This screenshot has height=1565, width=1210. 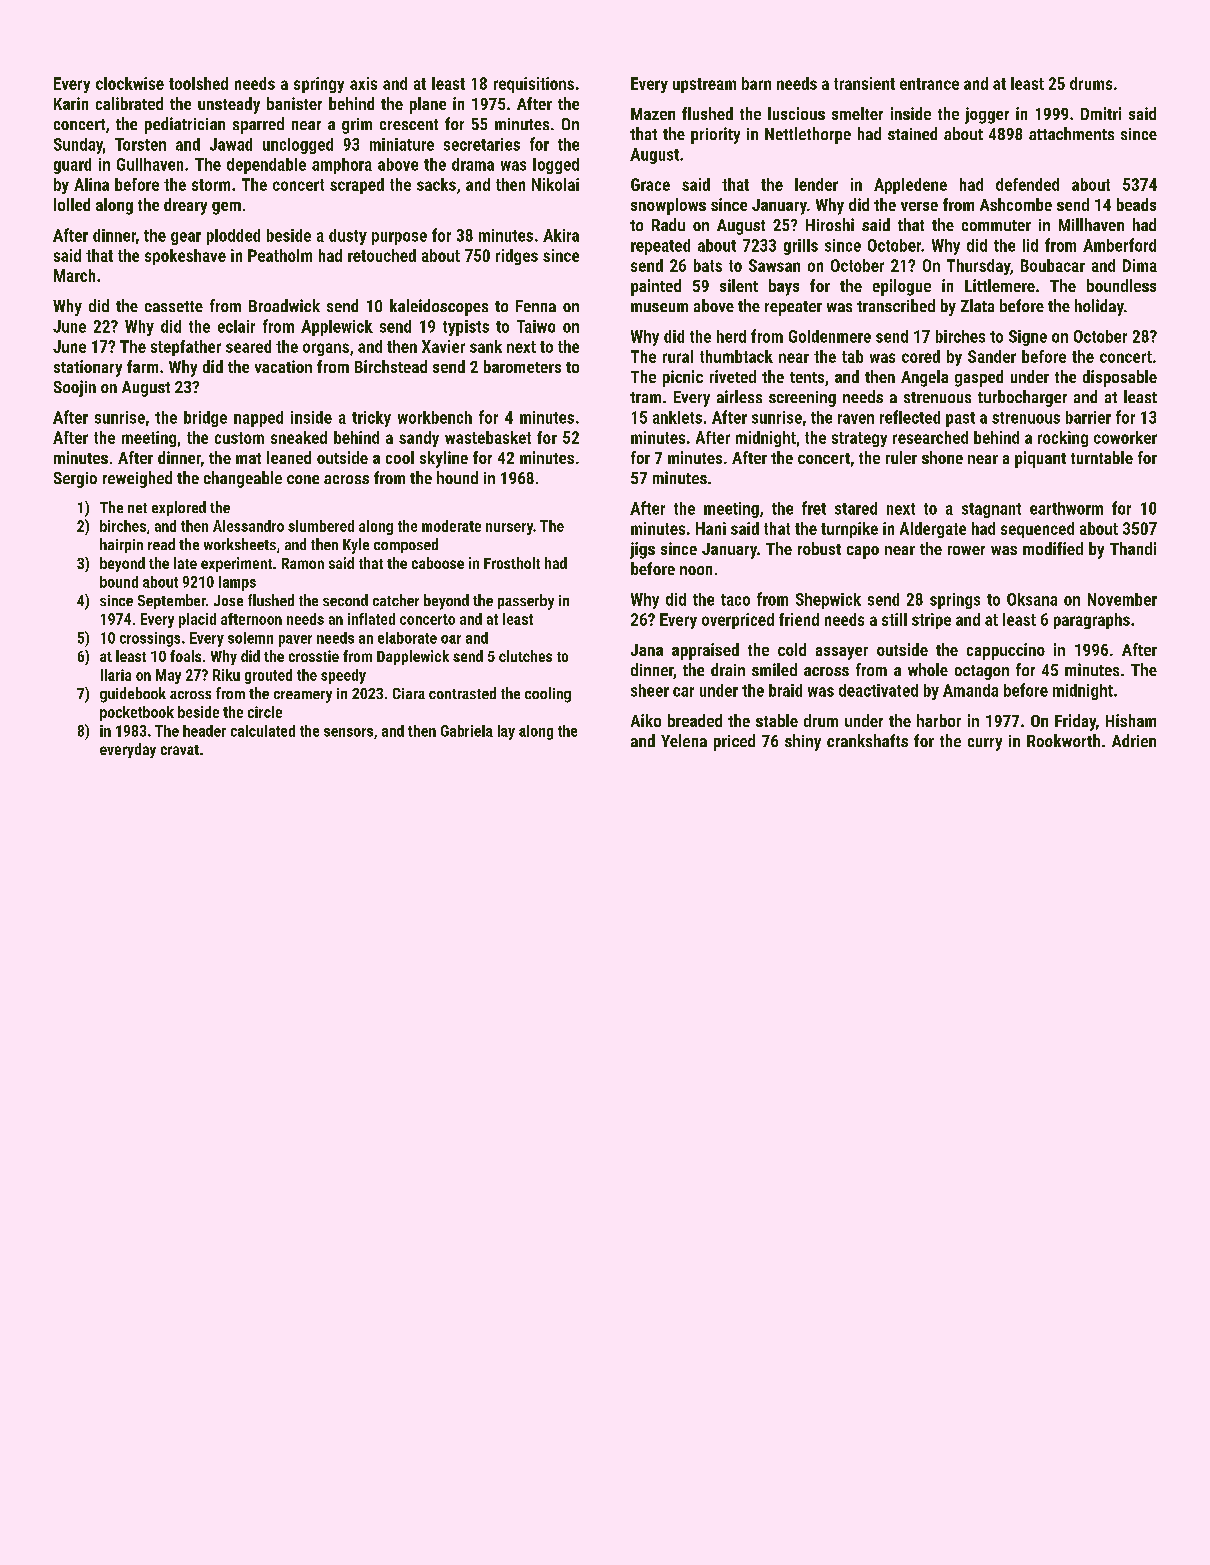 I want to click on elaborate, so click(x=407, y=638).
